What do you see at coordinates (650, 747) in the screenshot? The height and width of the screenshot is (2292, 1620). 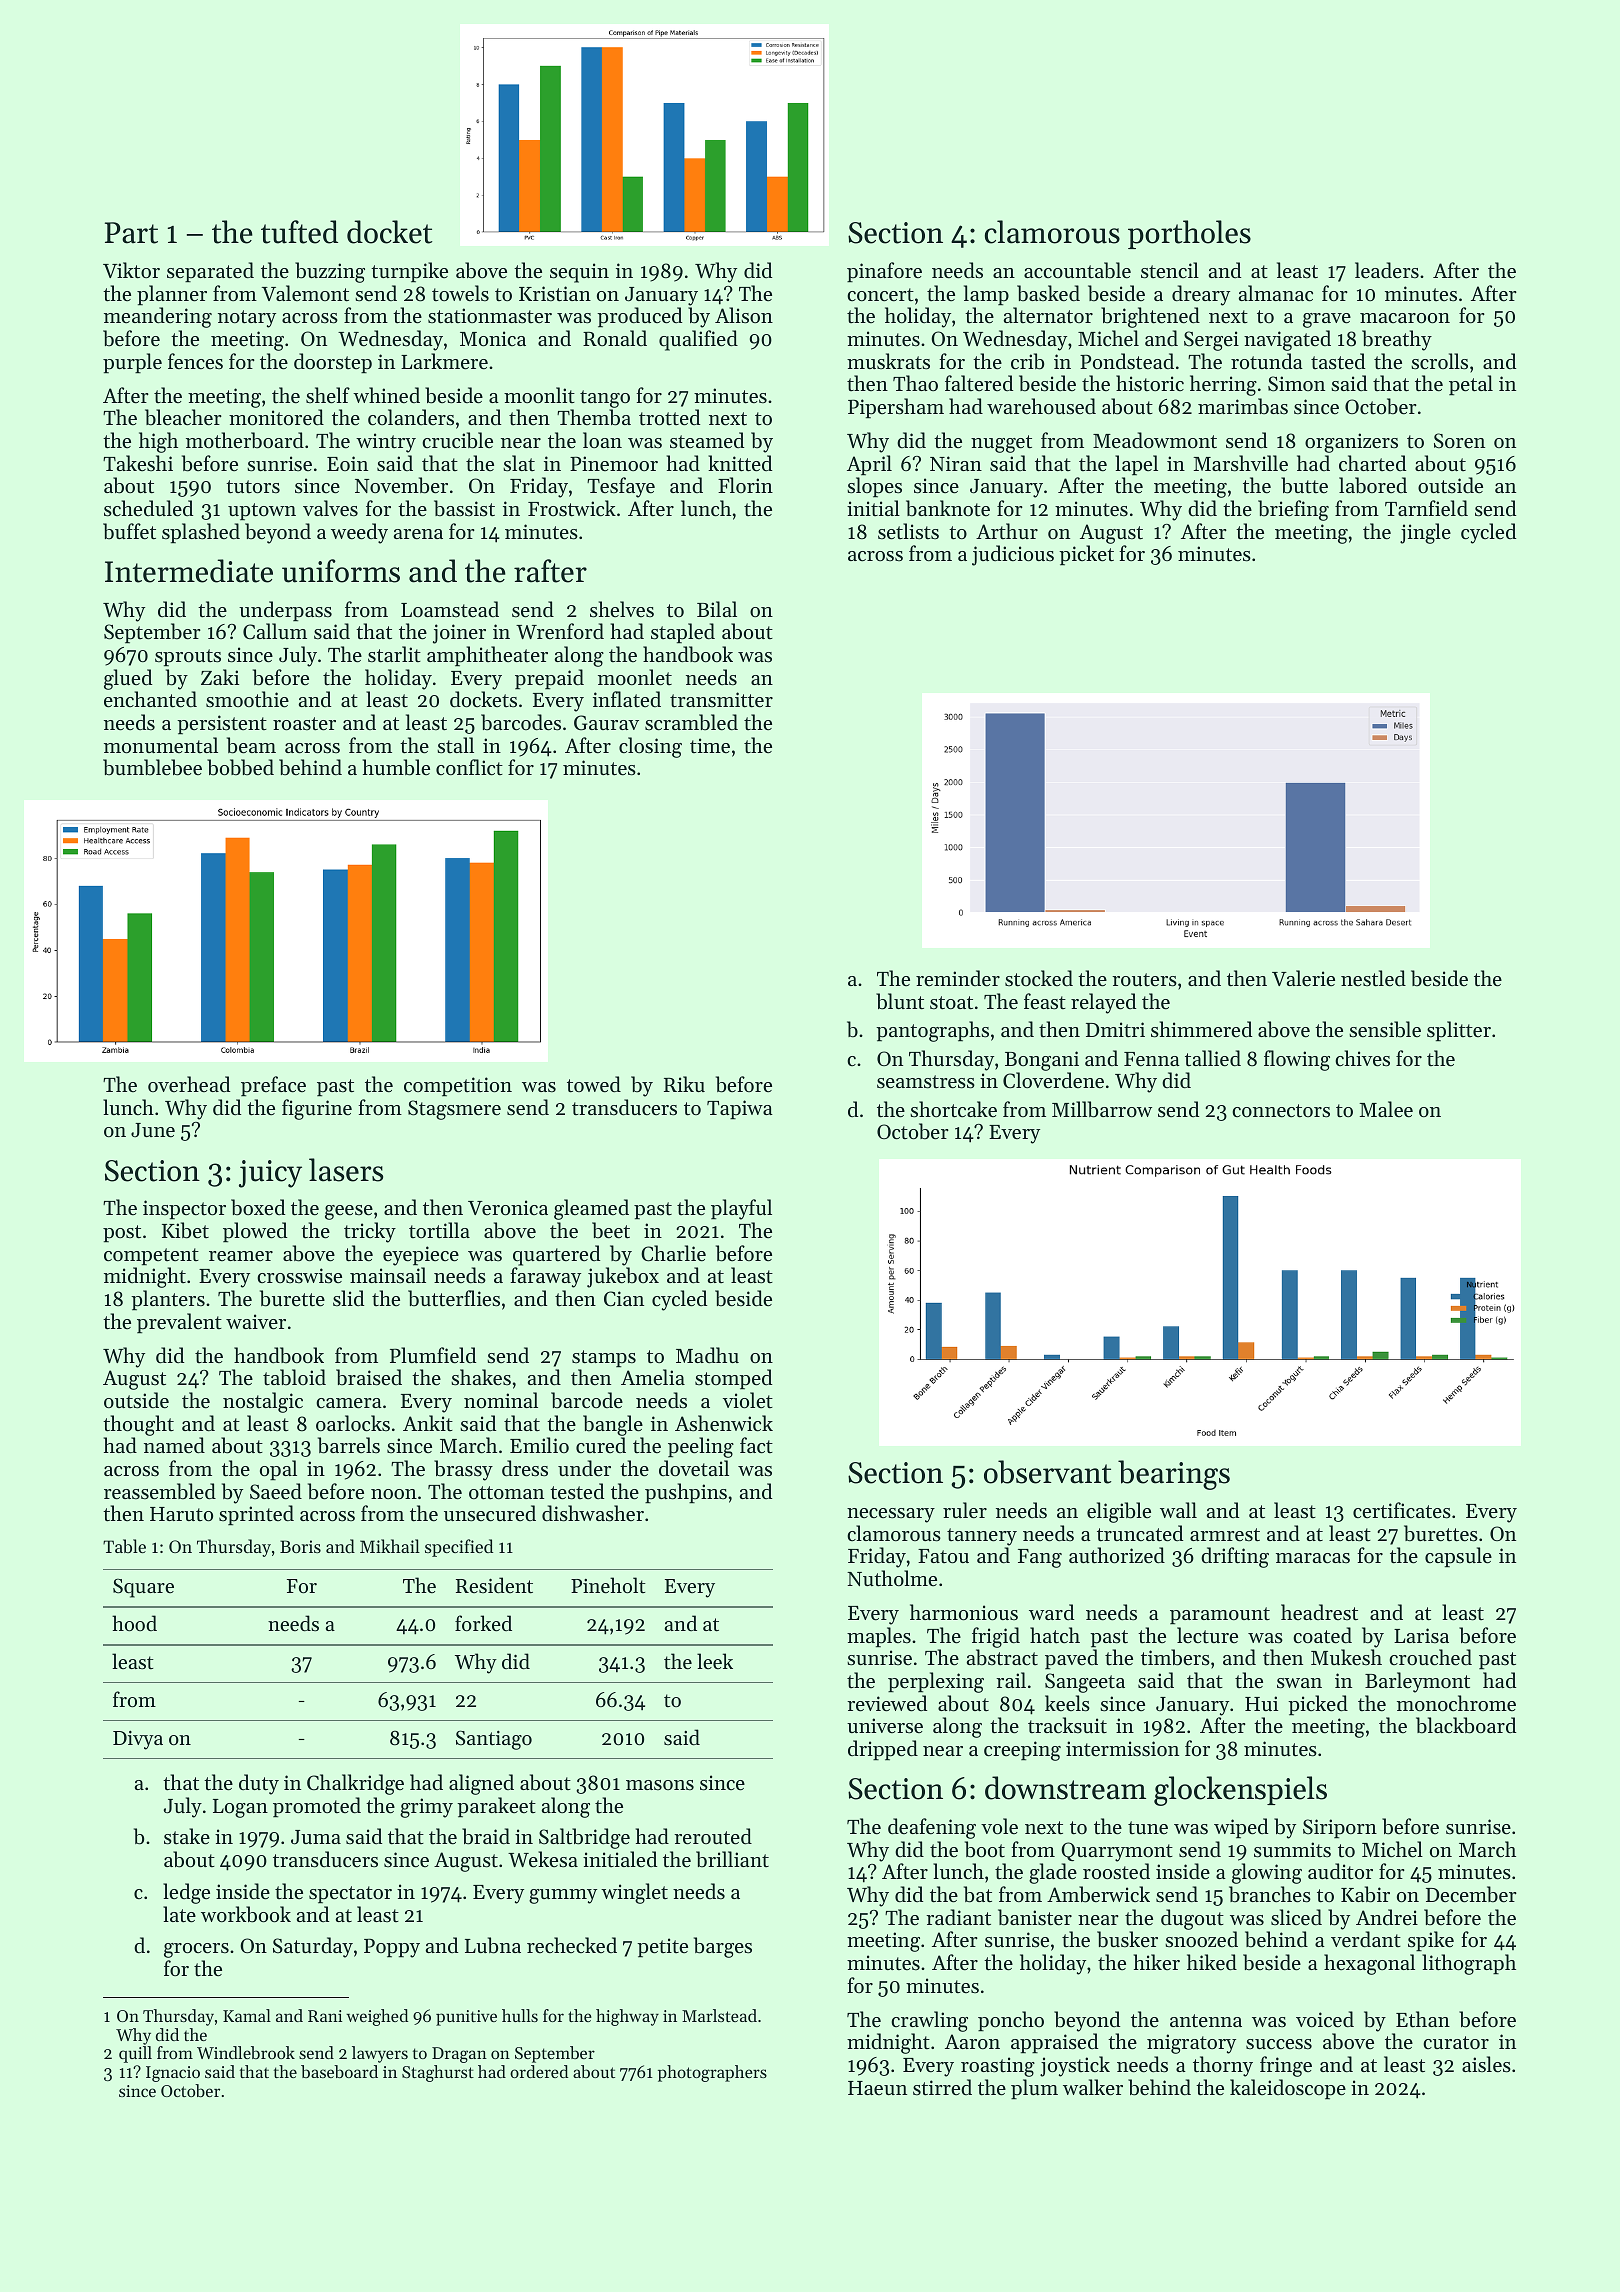 I see `closing` at bounding box center [650, 747].
